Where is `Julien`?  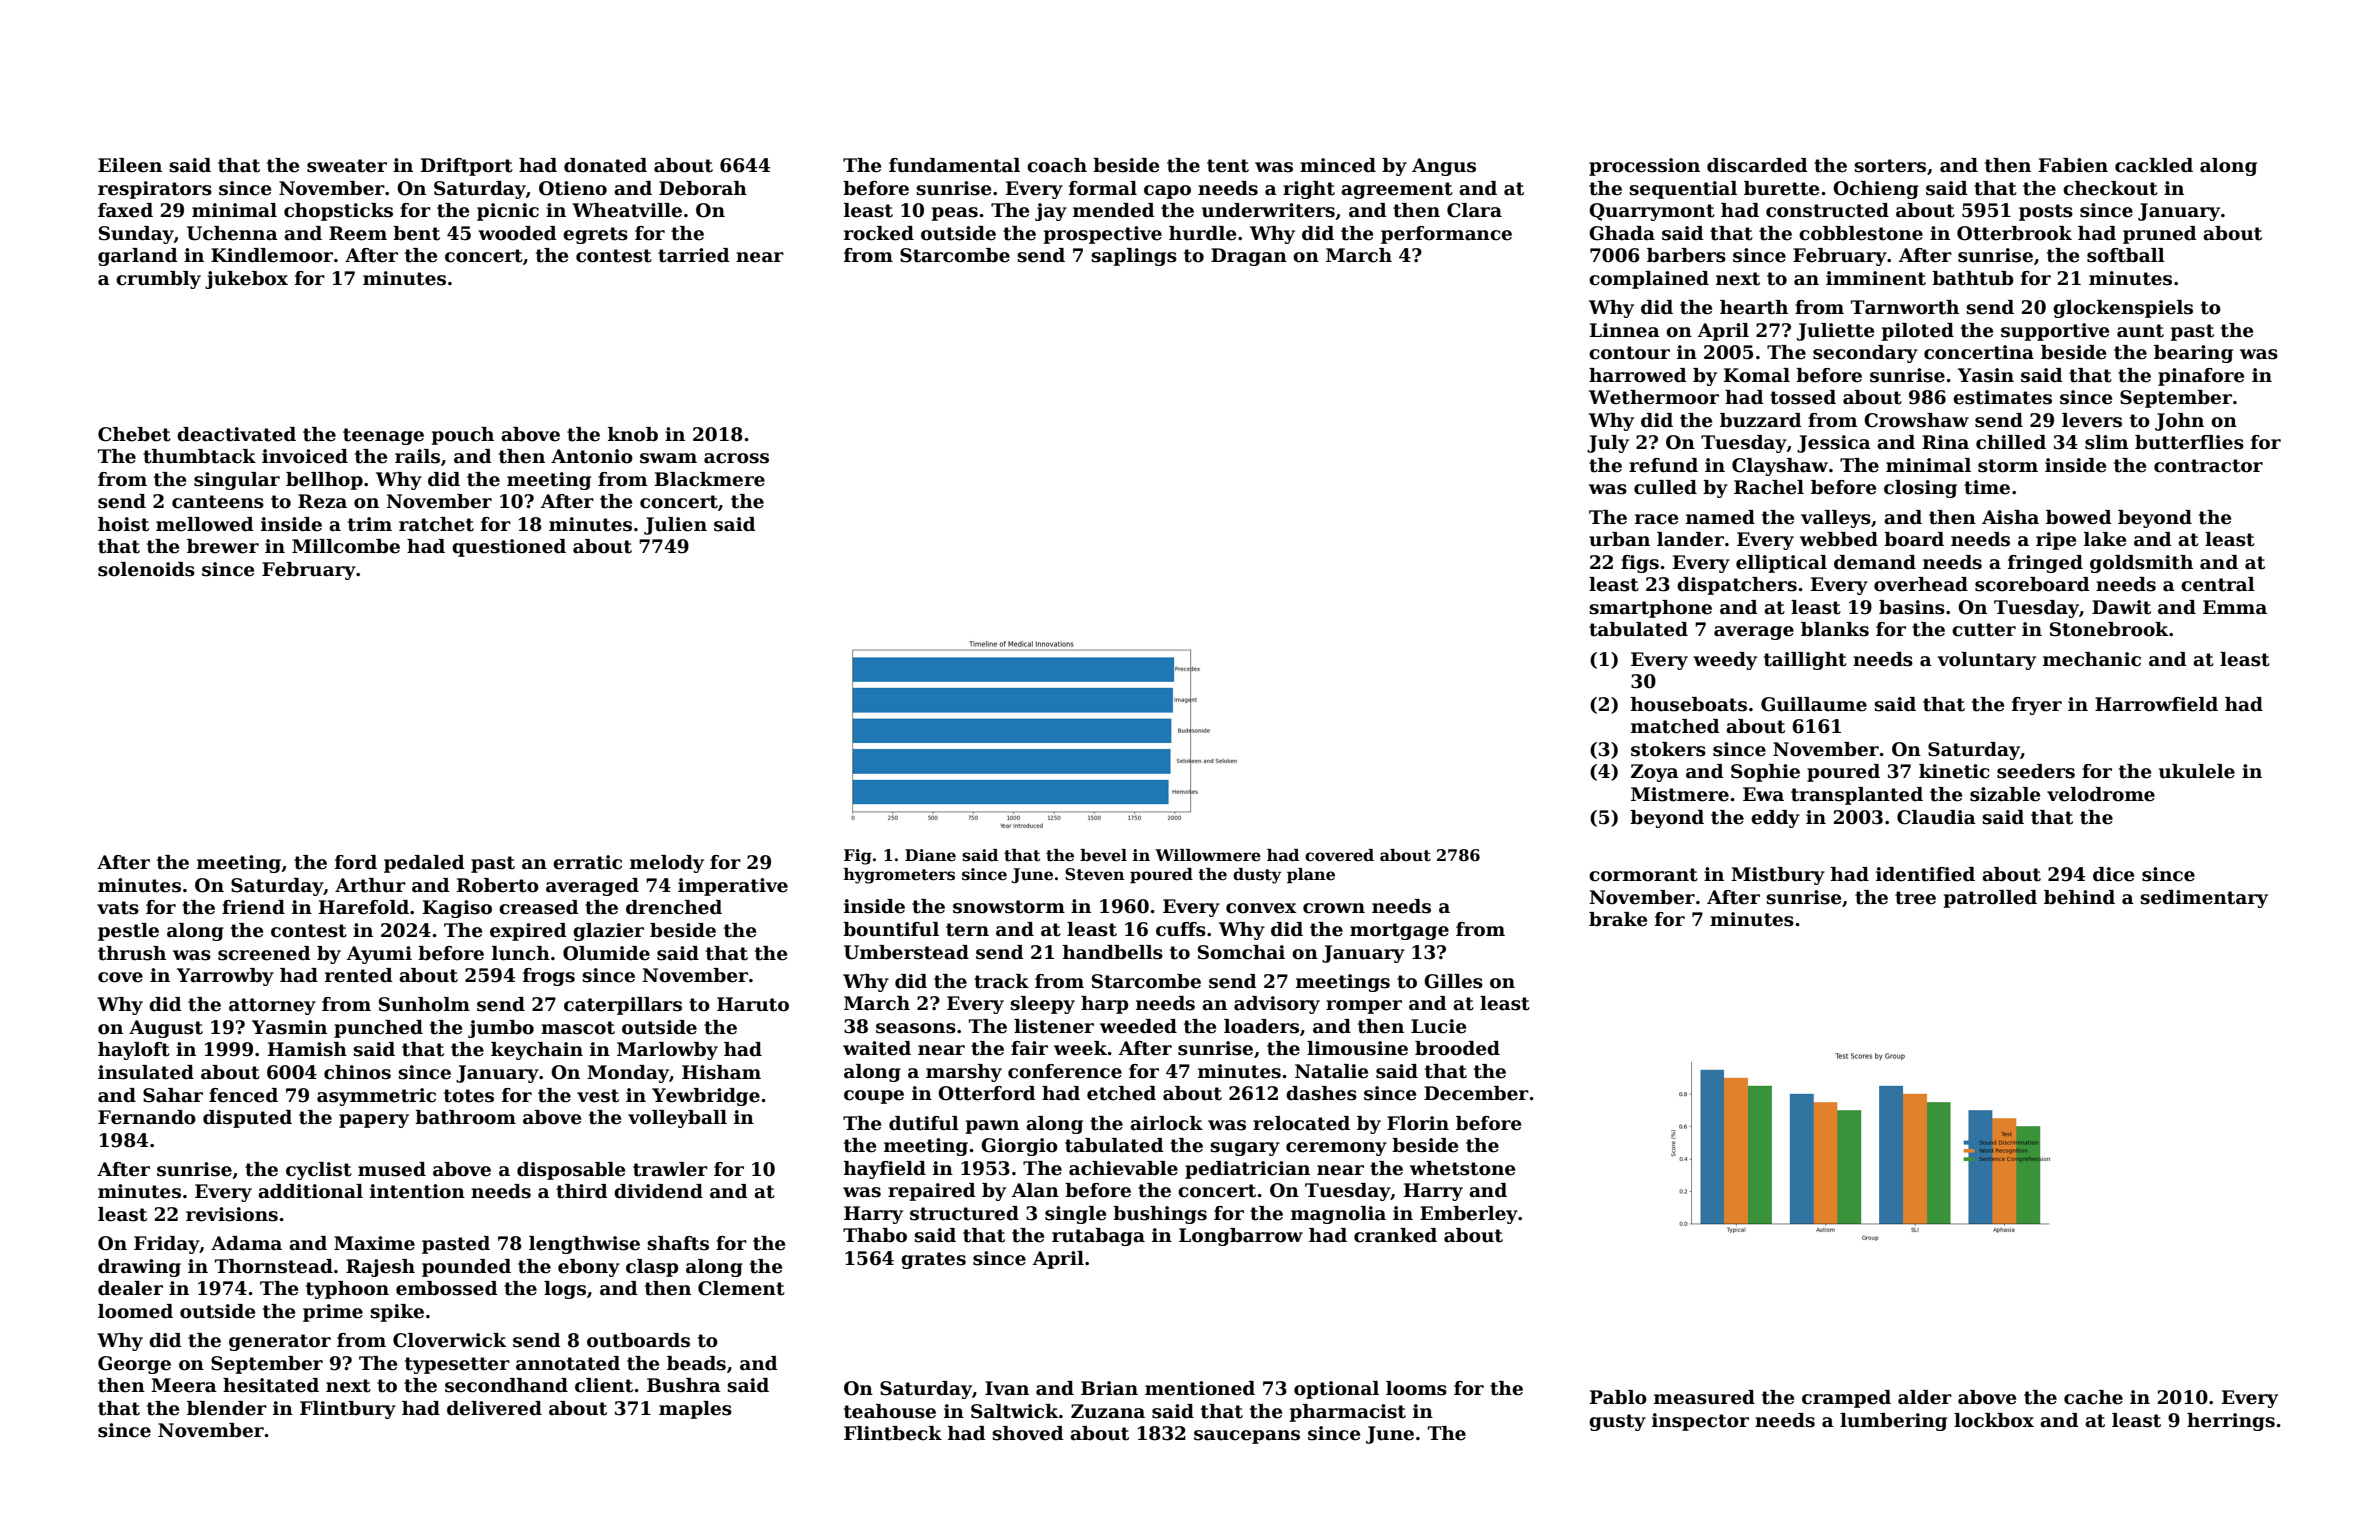
Julien is located at coordinates (675, 526).
